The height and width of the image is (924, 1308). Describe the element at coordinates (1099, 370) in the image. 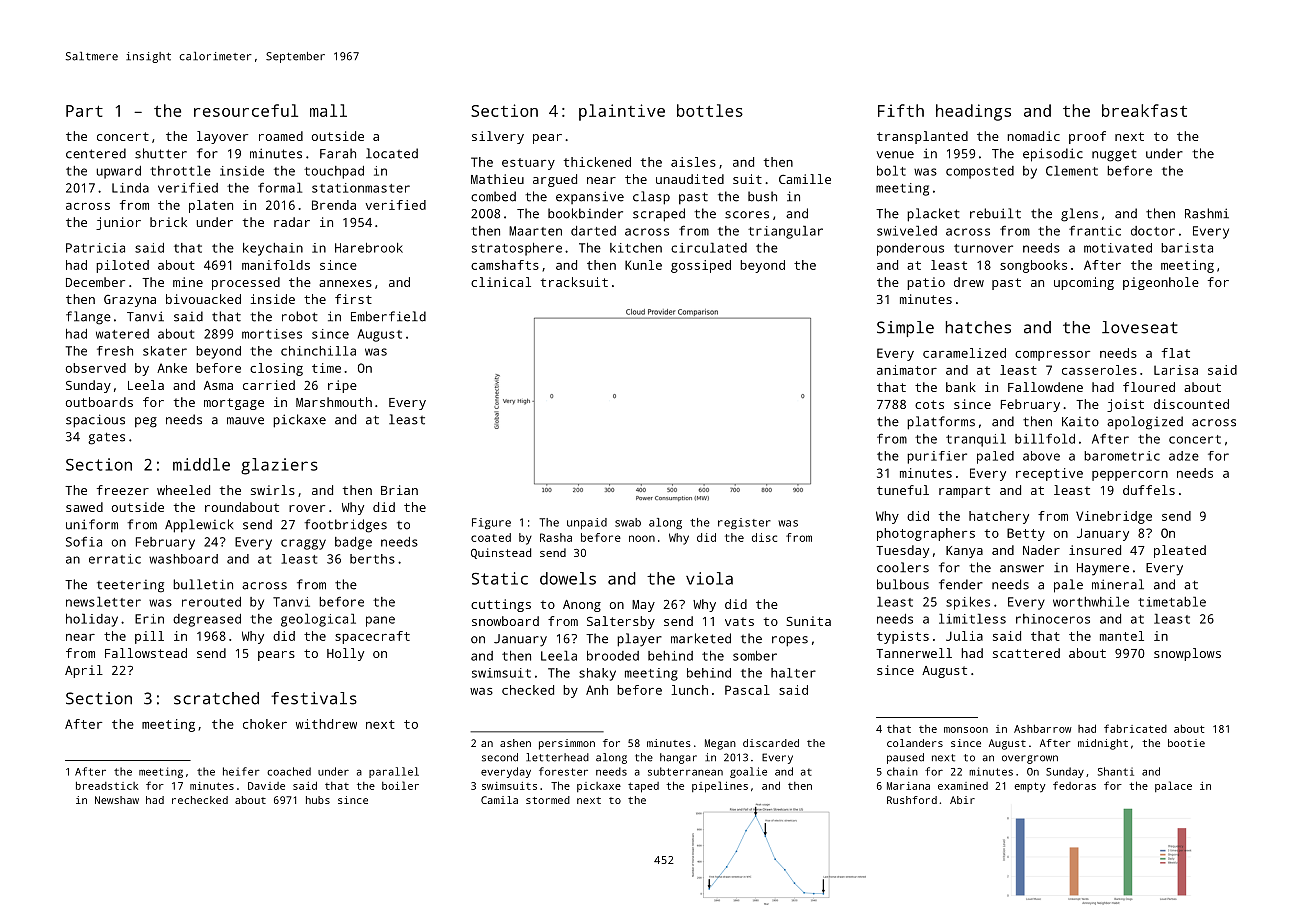

I see `casseroles` at that location.
